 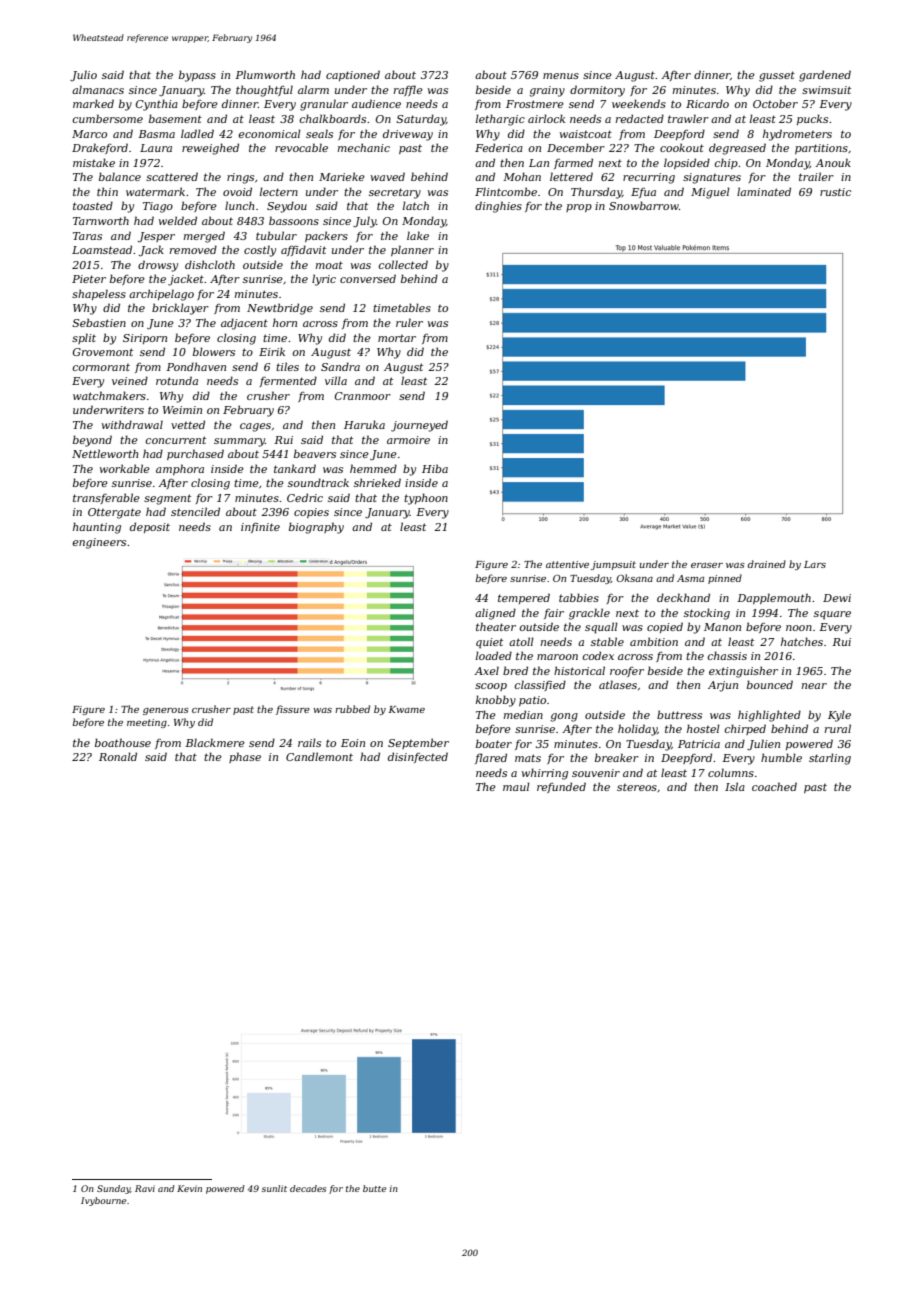 What do you see at coordinates (104, 1201) in the page?
I see `Ivybourne` at bounding box center [104, 1201].
